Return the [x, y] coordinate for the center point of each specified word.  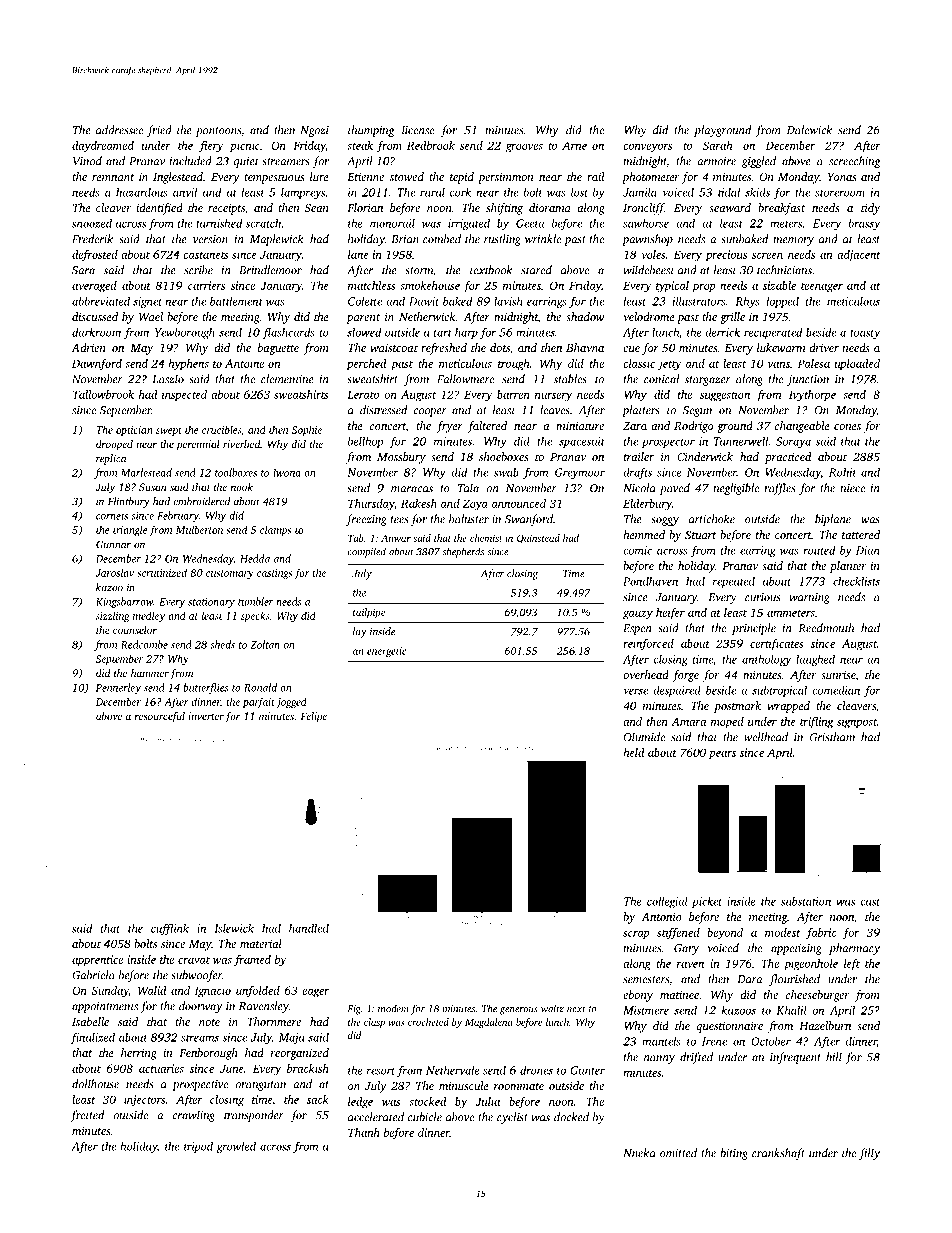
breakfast [781, 209]
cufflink [170, 929]
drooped [114, 445]
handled [309, 928]
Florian [365, 207]
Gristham [832, 737]
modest [783, 932]
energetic [386, 652]
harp [466, 333]
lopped [783, 302]
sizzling [113, 616]
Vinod [87, 161]
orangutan [260, 1086]
